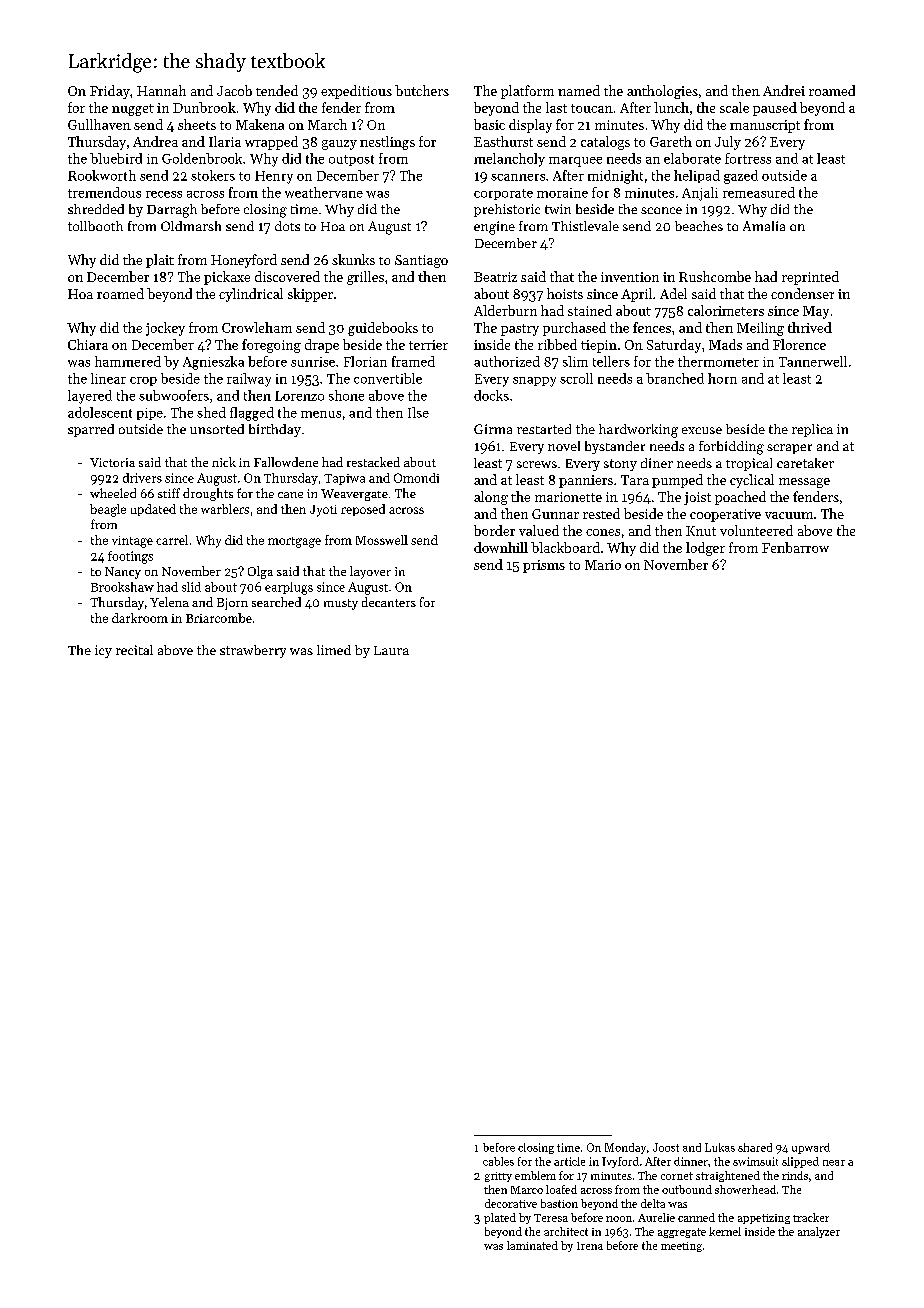 This image has height=1308, width=924. Describe the element at coordinates (132, 542) in the image. I see `vintage` at that location.
